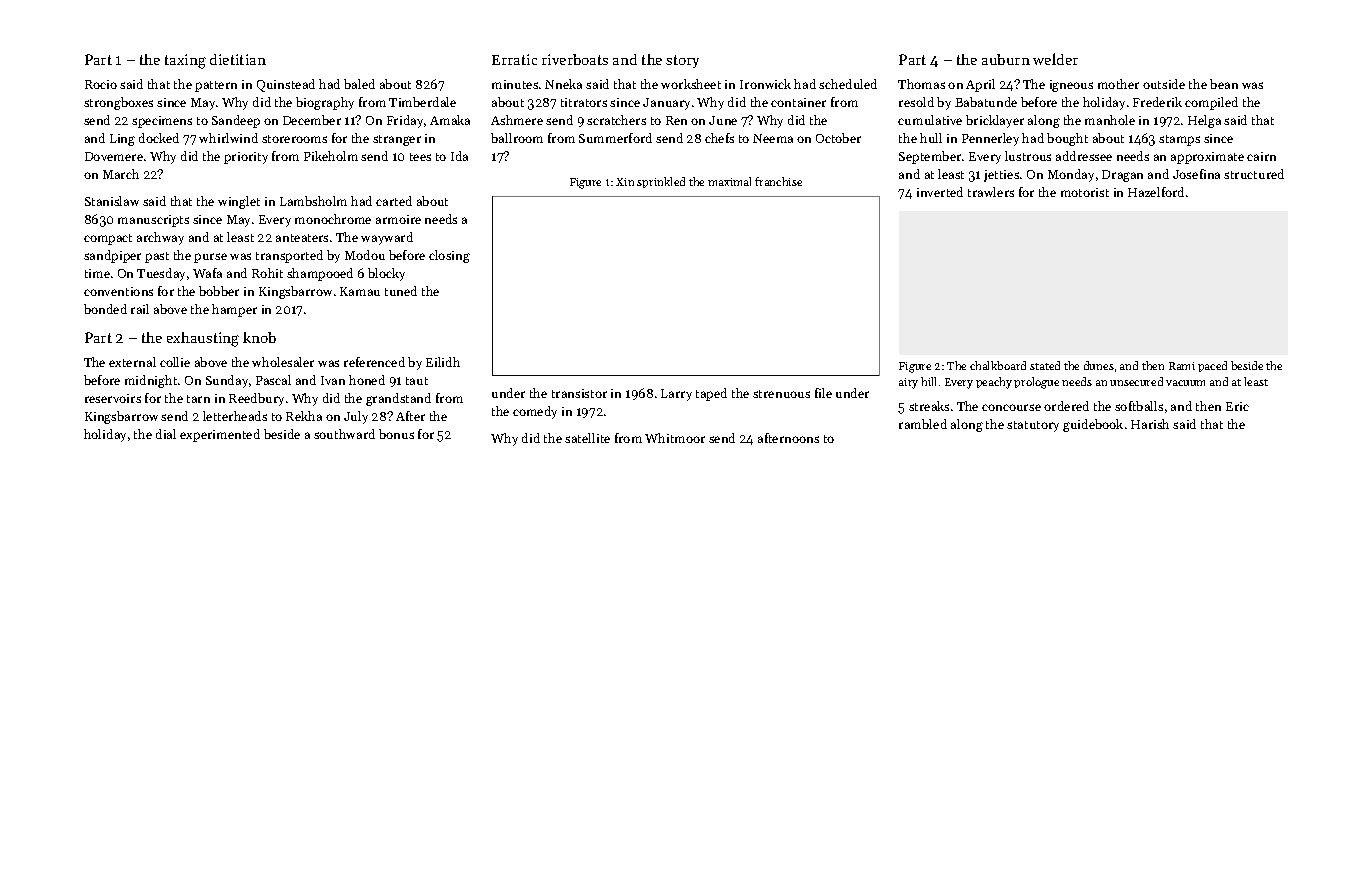  I want to click on blocky, so click(386, 274).
